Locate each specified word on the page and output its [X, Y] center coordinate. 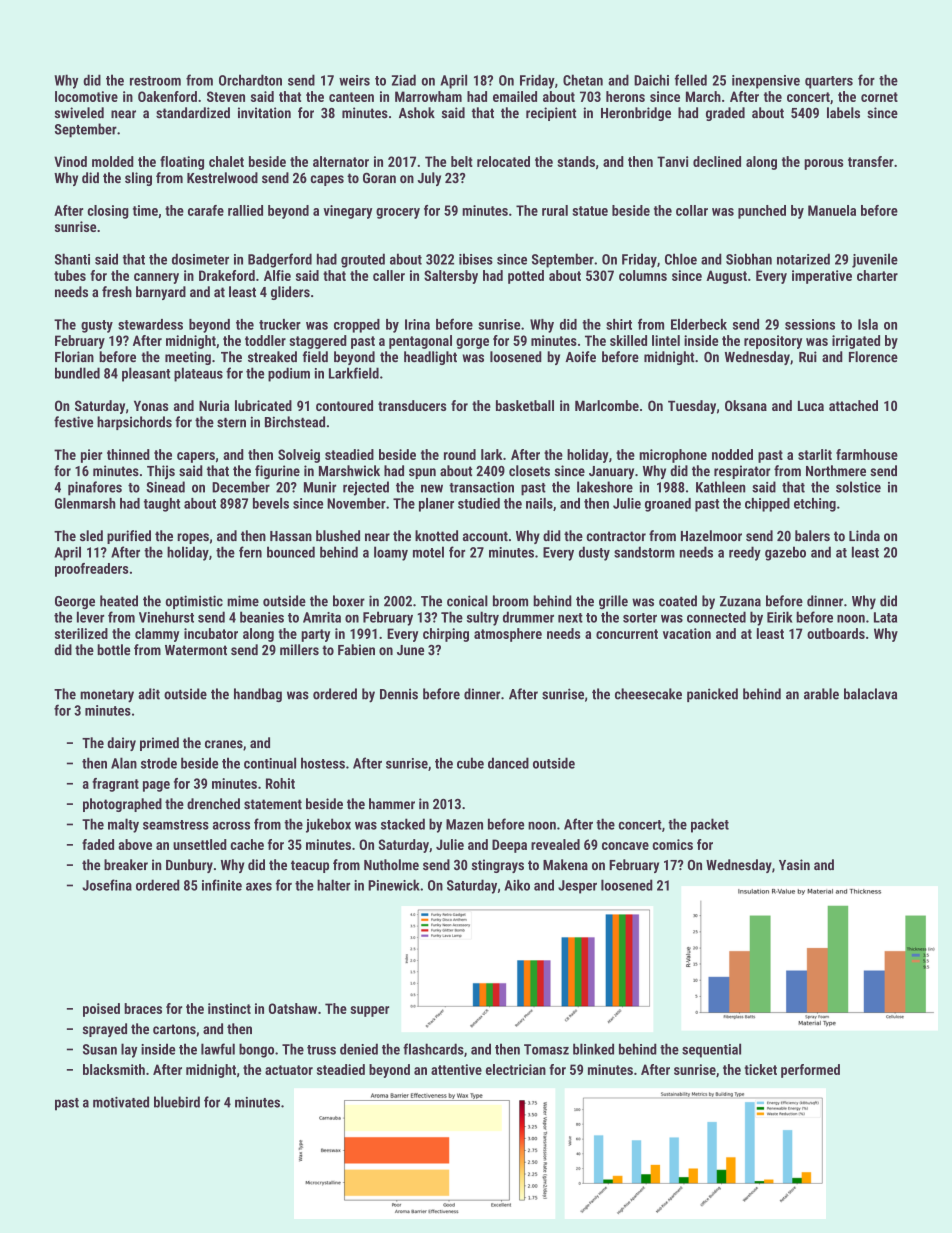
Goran [379, 178]
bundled [77, 373]
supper [370, 1011]
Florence [873, 357]
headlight [430, 358]
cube [470, 763]
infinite [222, 885]
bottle [113, 650]
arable [821, 694]
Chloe [681, 259]
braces [143, 1008]
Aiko [517, 885]
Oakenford [167, 96]
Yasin [794, 865]
